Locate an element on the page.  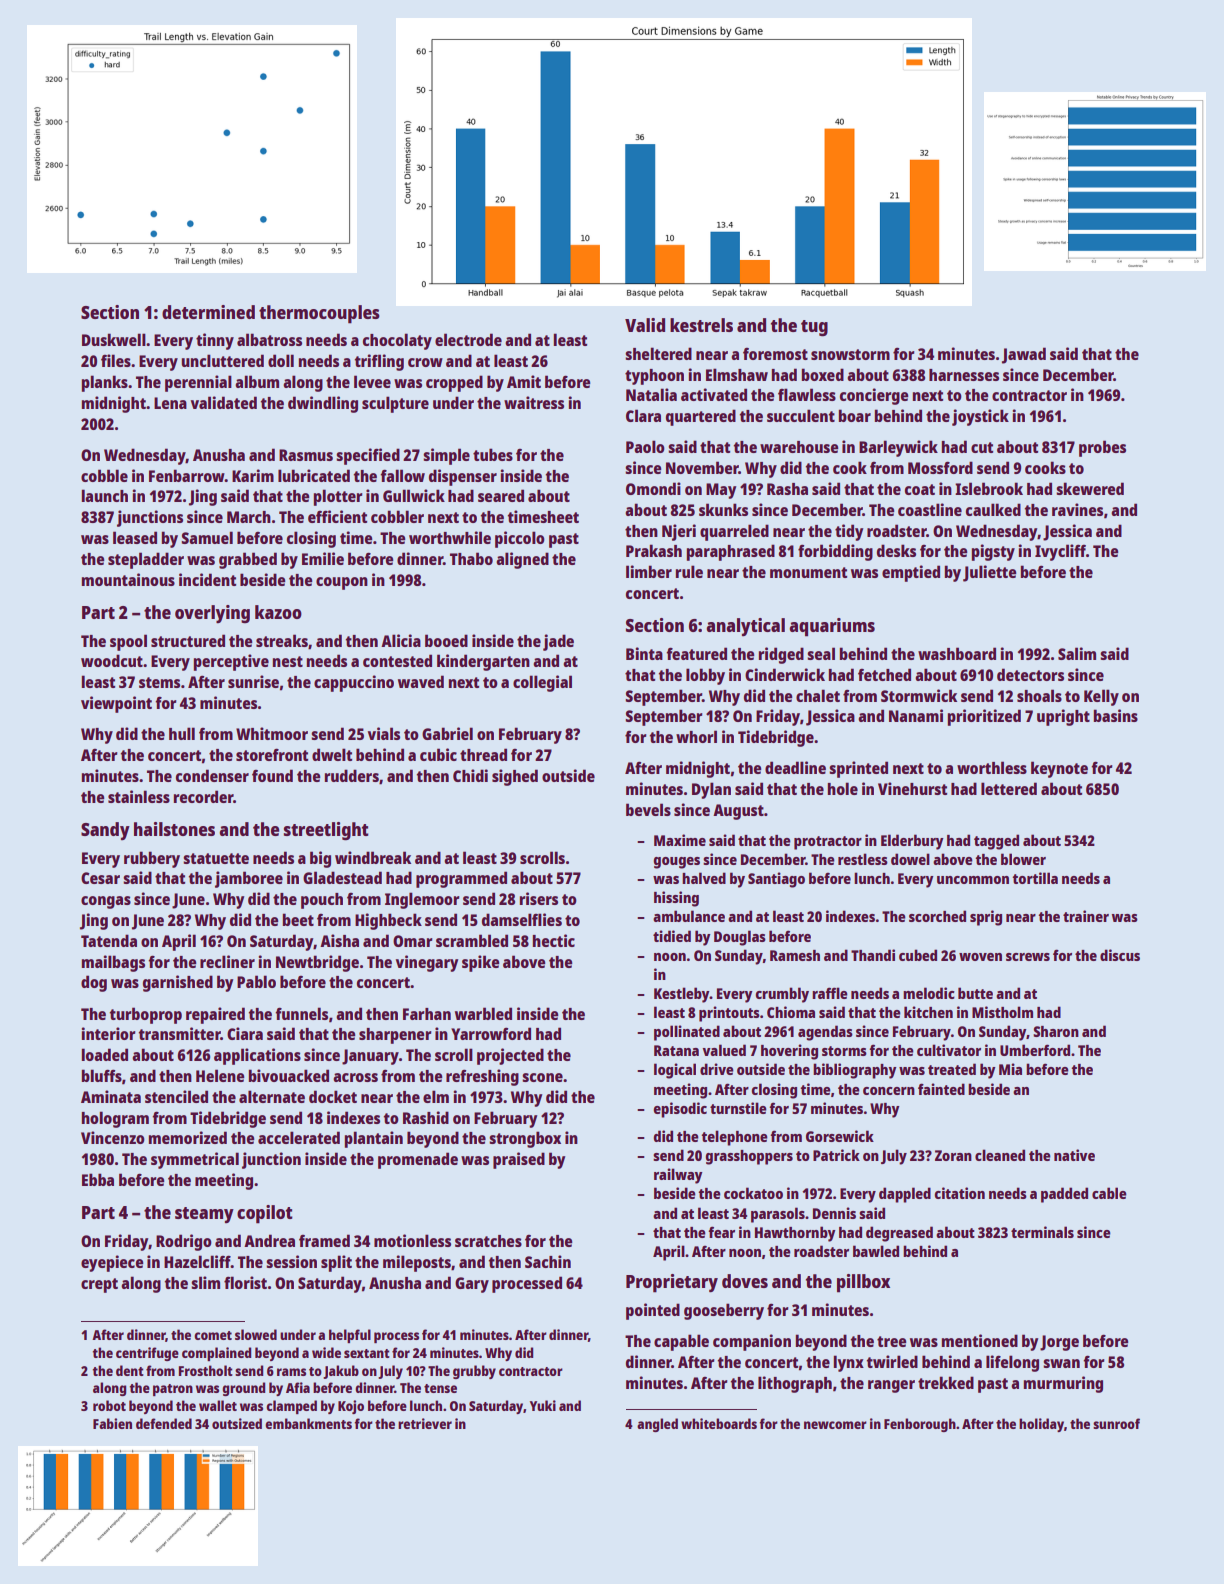
album is located at coordinates (257, 381).
